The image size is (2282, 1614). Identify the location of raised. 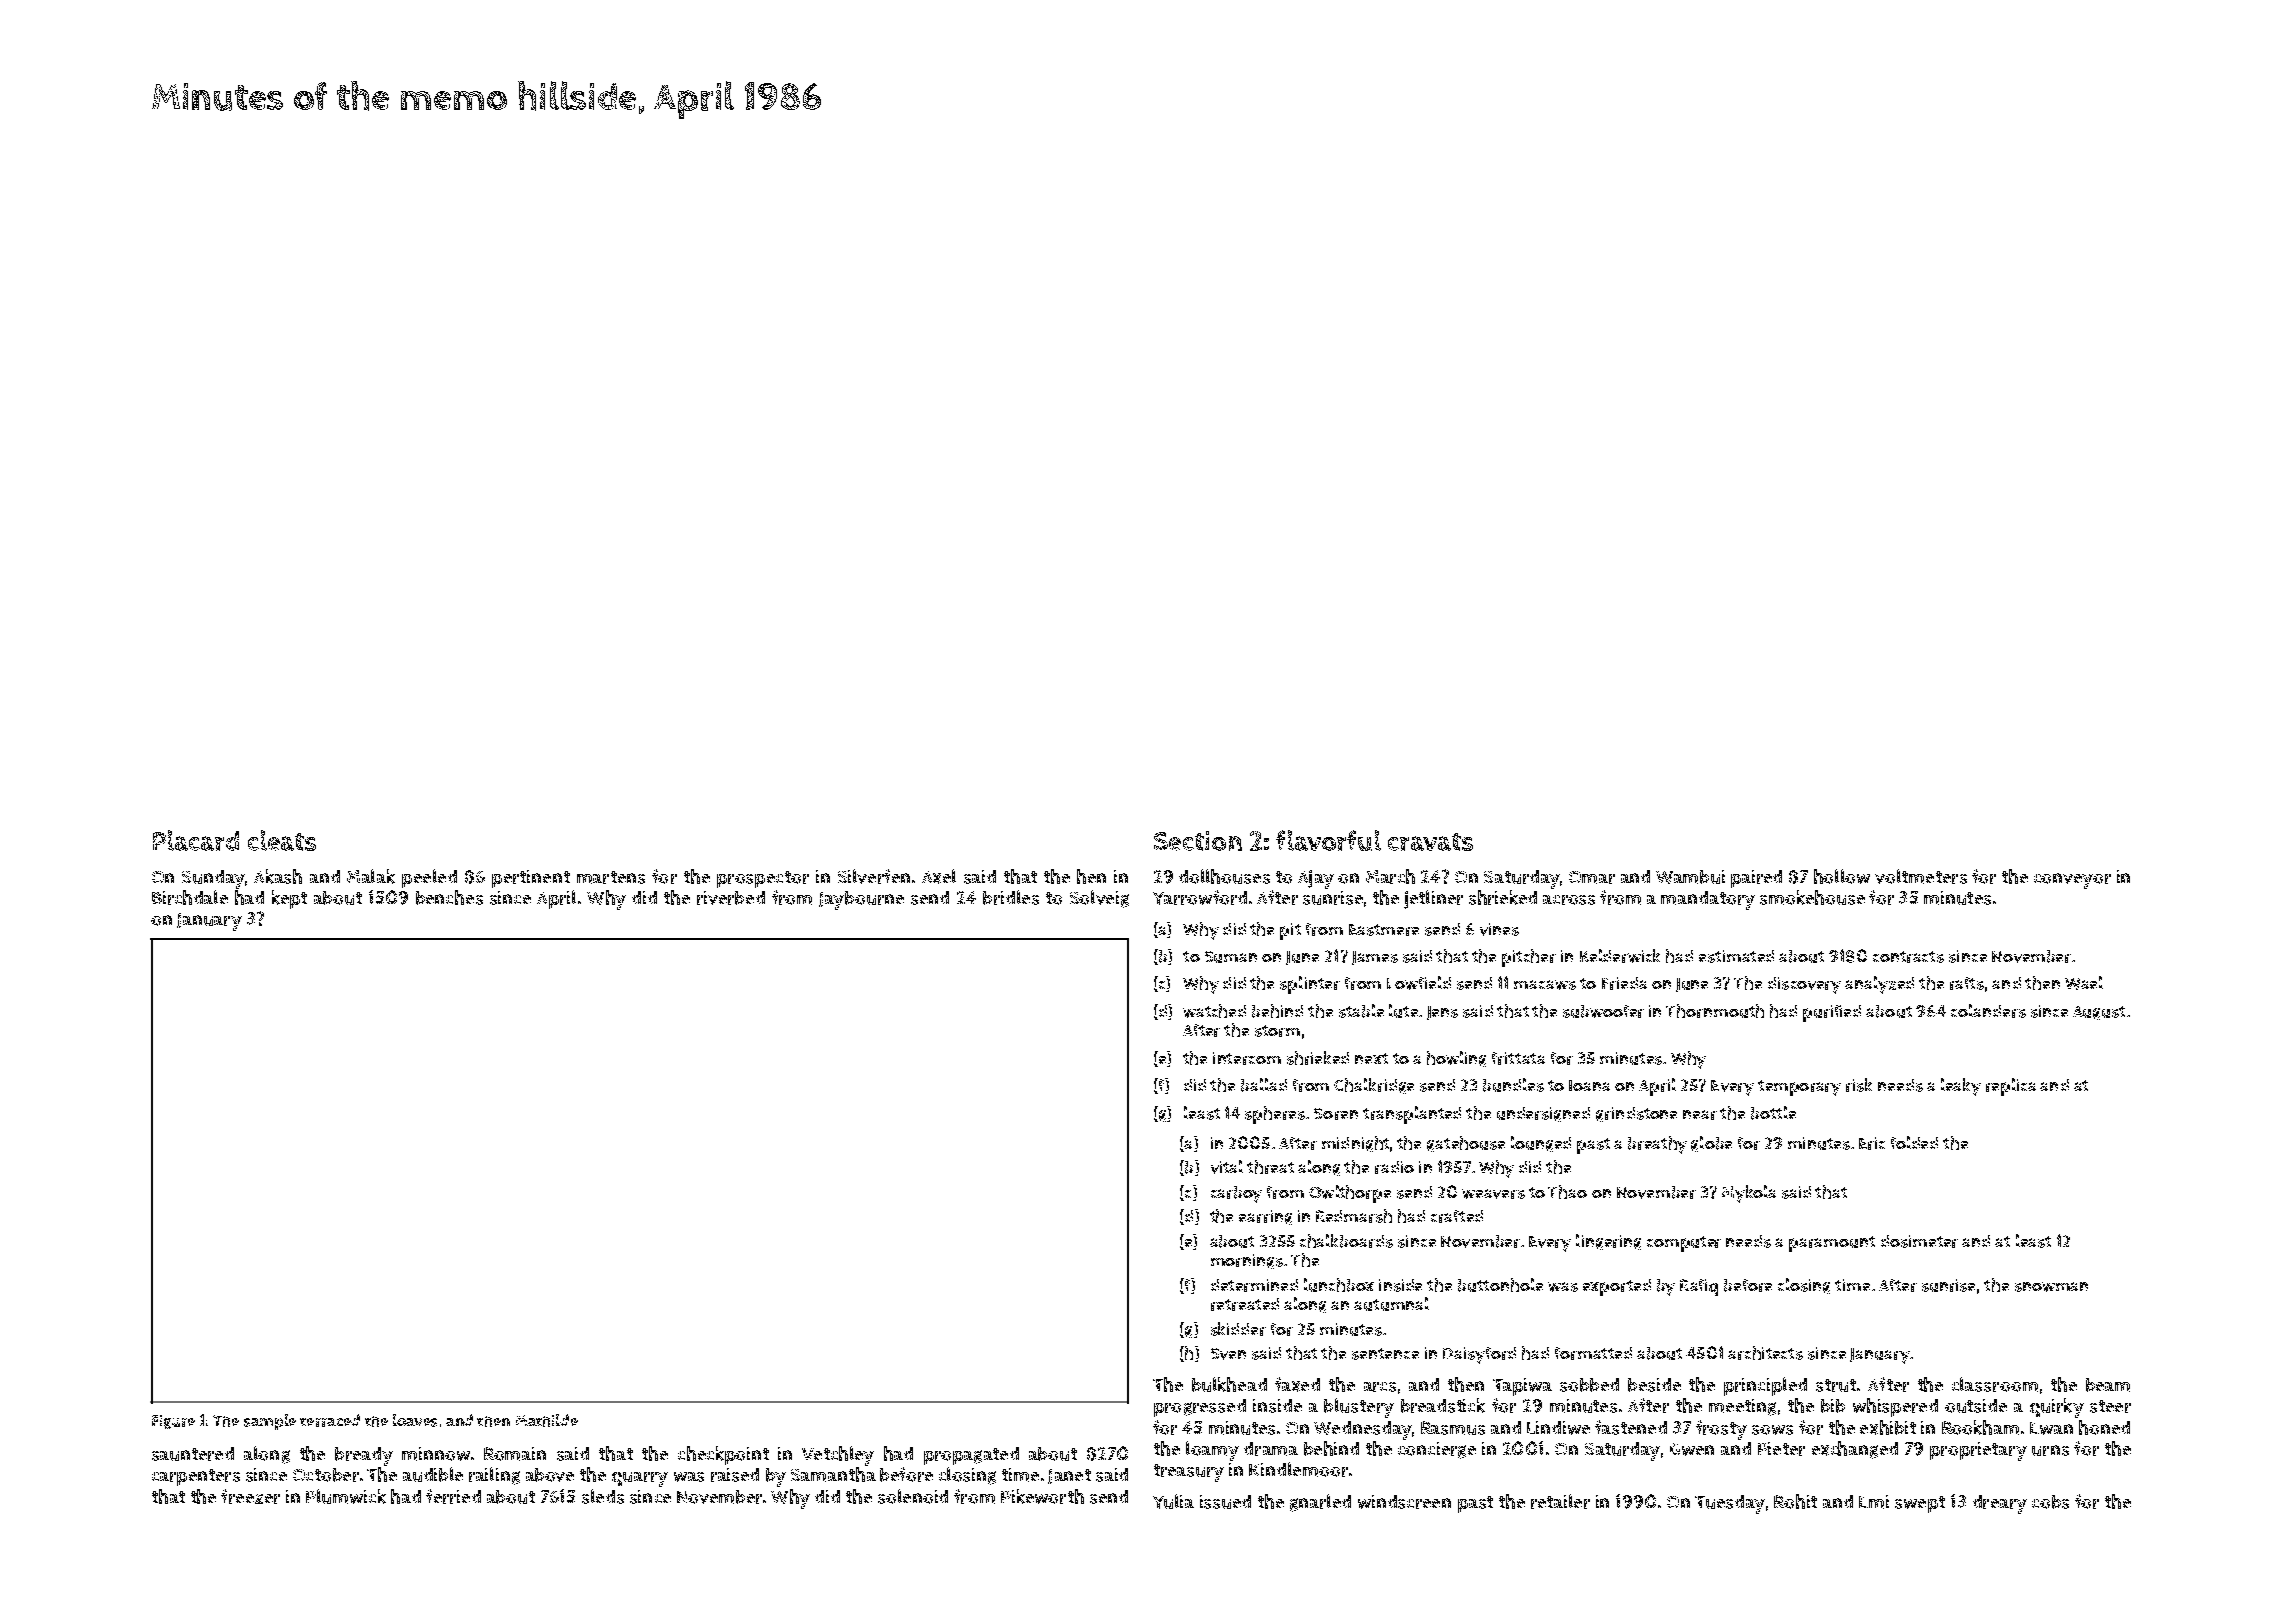
(735, 1475).
